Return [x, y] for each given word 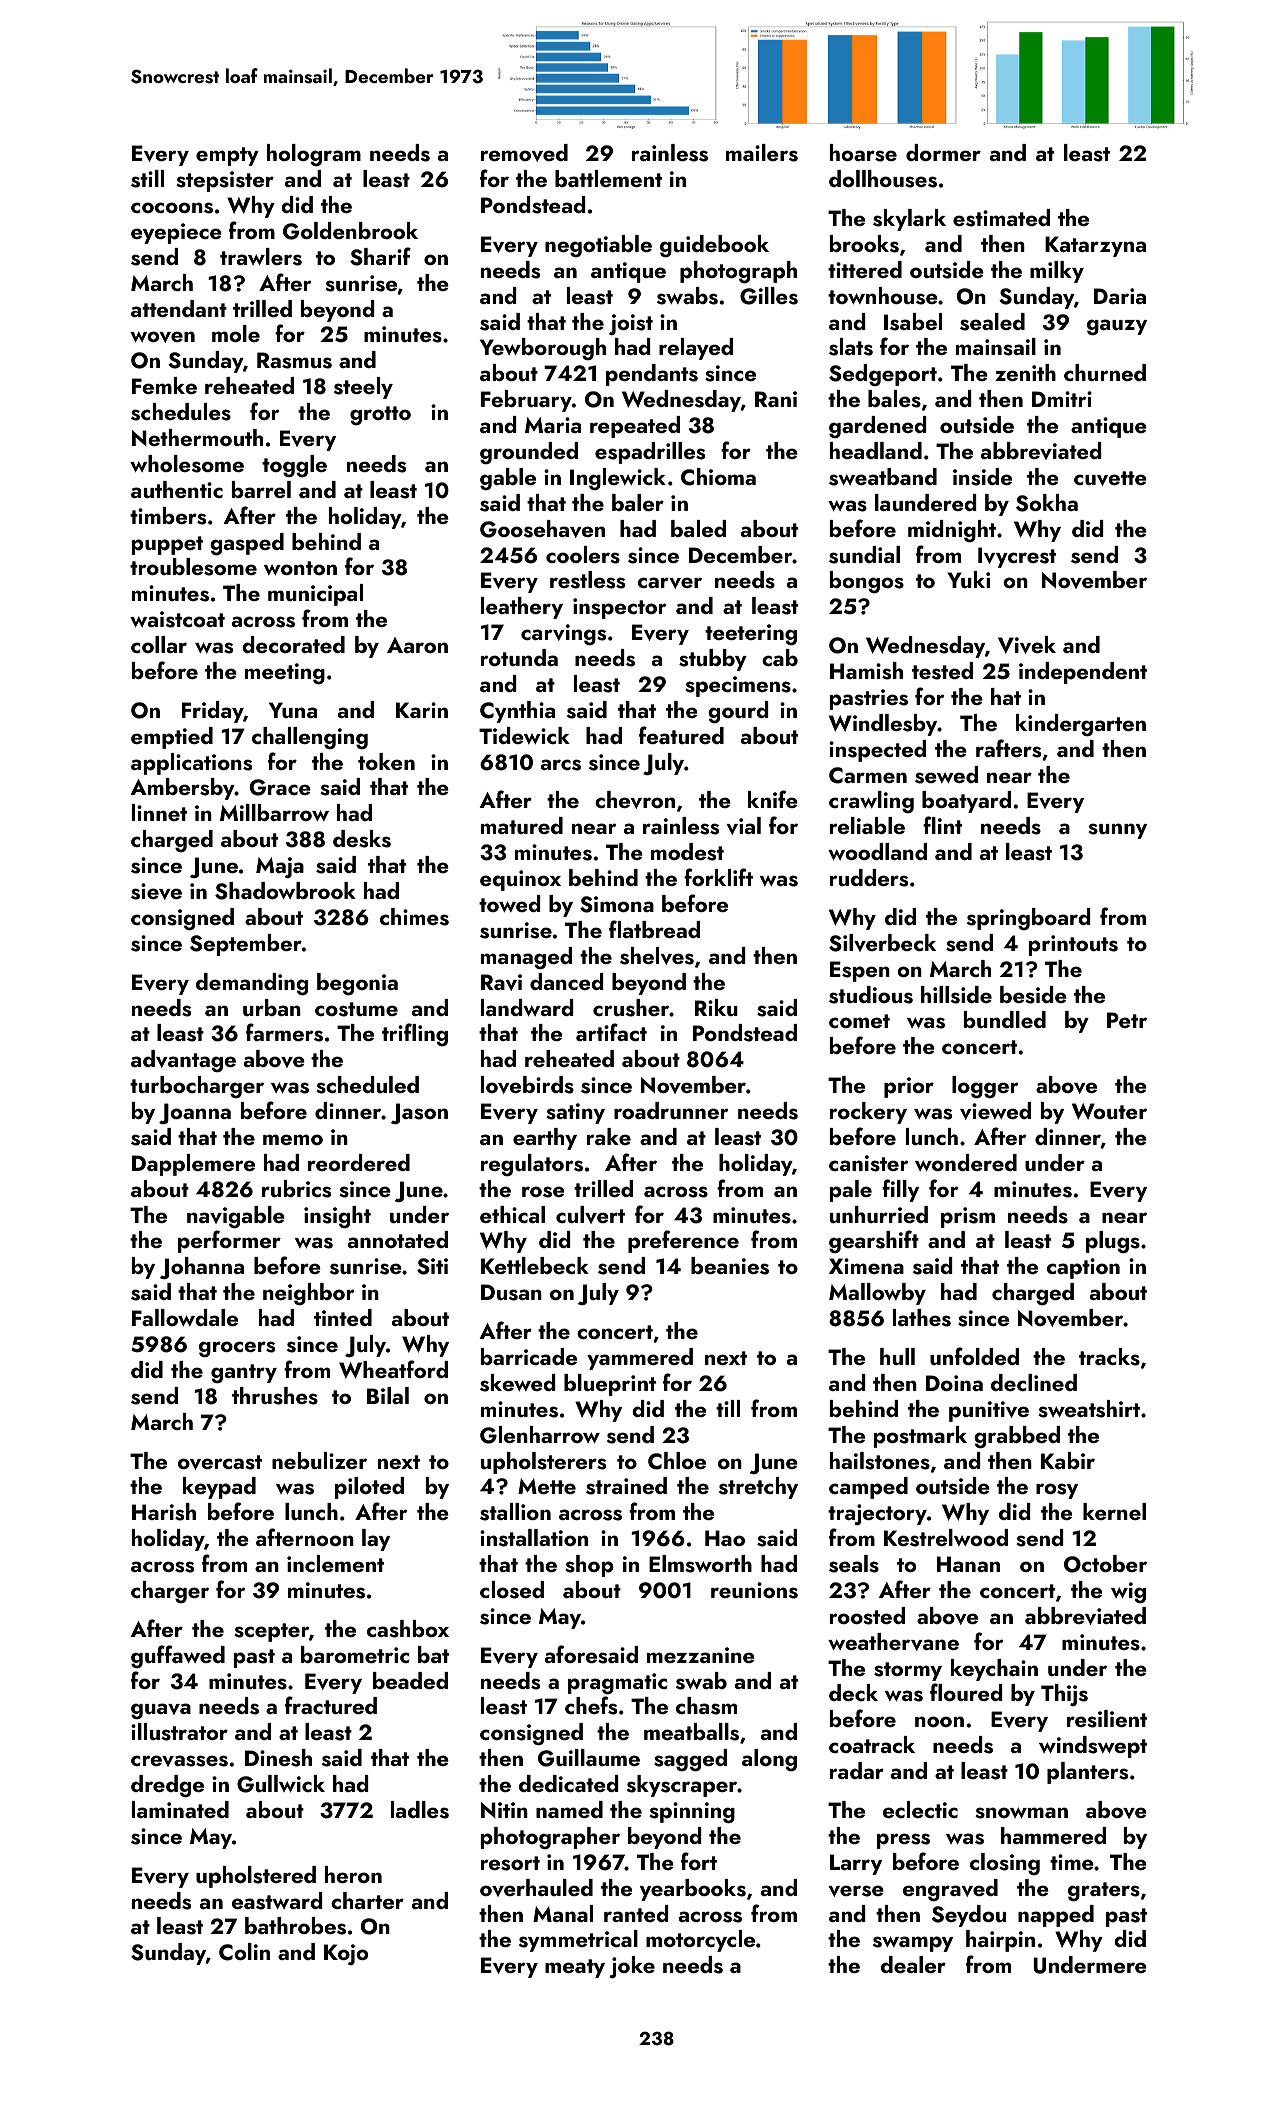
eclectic [920, 1809]
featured [681, 735]
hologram [314, 155]
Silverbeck [882, 943]
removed [524, 153]
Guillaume [589, 1758]
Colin [244, 1952]
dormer [943, 152]
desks [362, 839]
